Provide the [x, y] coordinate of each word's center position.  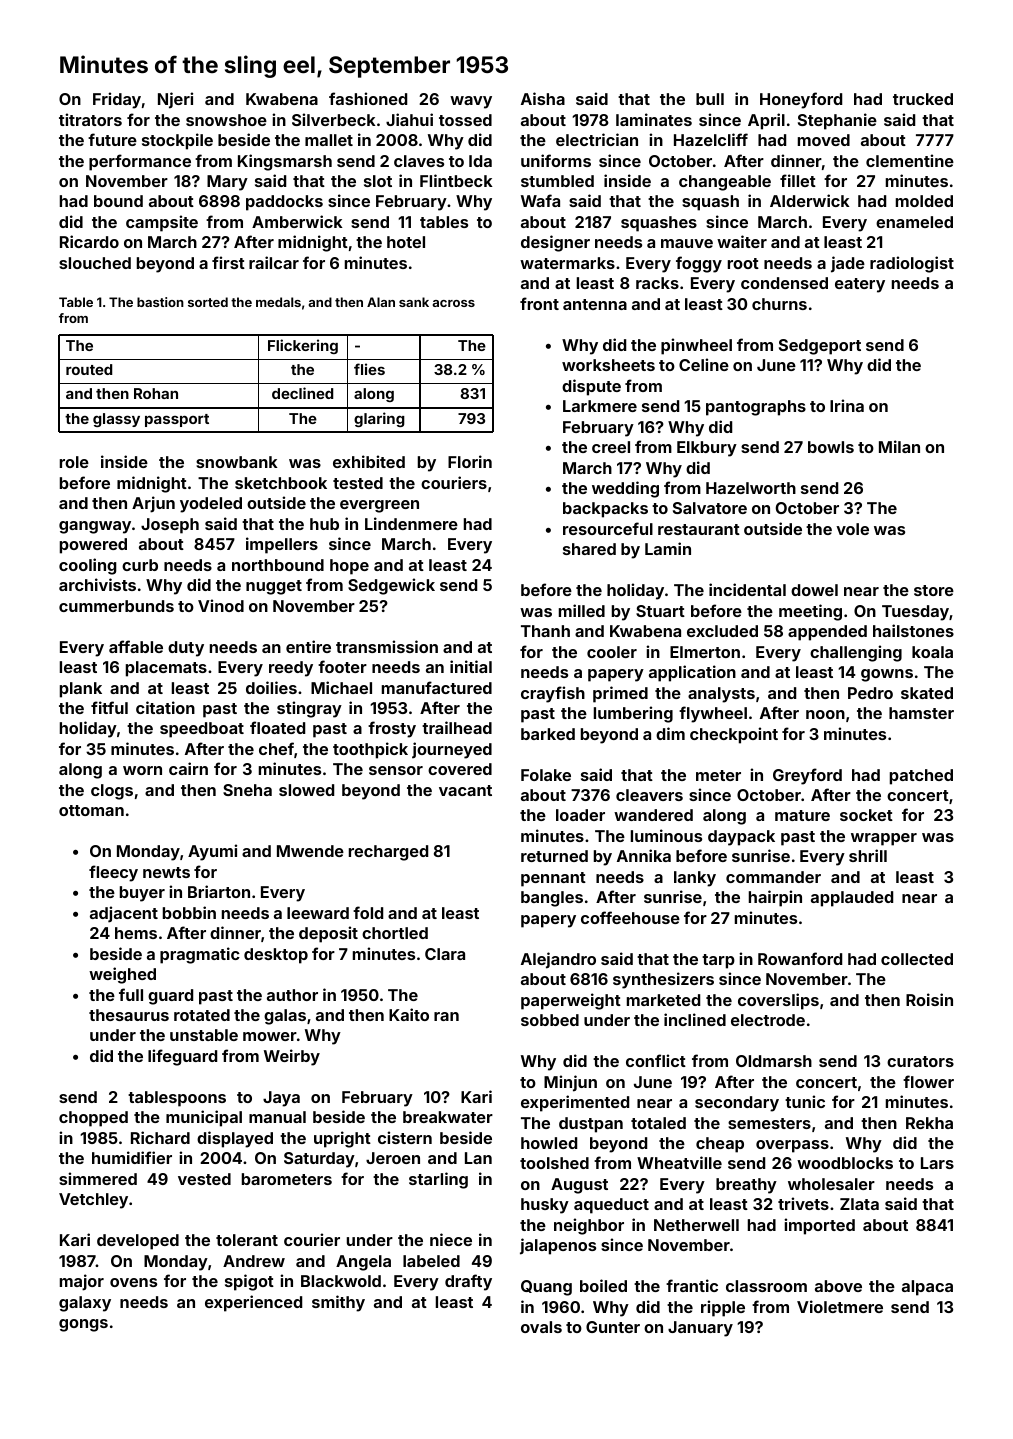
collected [917, 959]
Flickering [303, 346]
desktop [276, 956]
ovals [541, 1327]
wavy [471, 102]
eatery [860, 285]
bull [710, 99]
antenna [595, 304]
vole [852, 529]
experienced [253, 1303]
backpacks [605, 510]
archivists [97, 584]
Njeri [175, 100]
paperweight [571, 1001]
